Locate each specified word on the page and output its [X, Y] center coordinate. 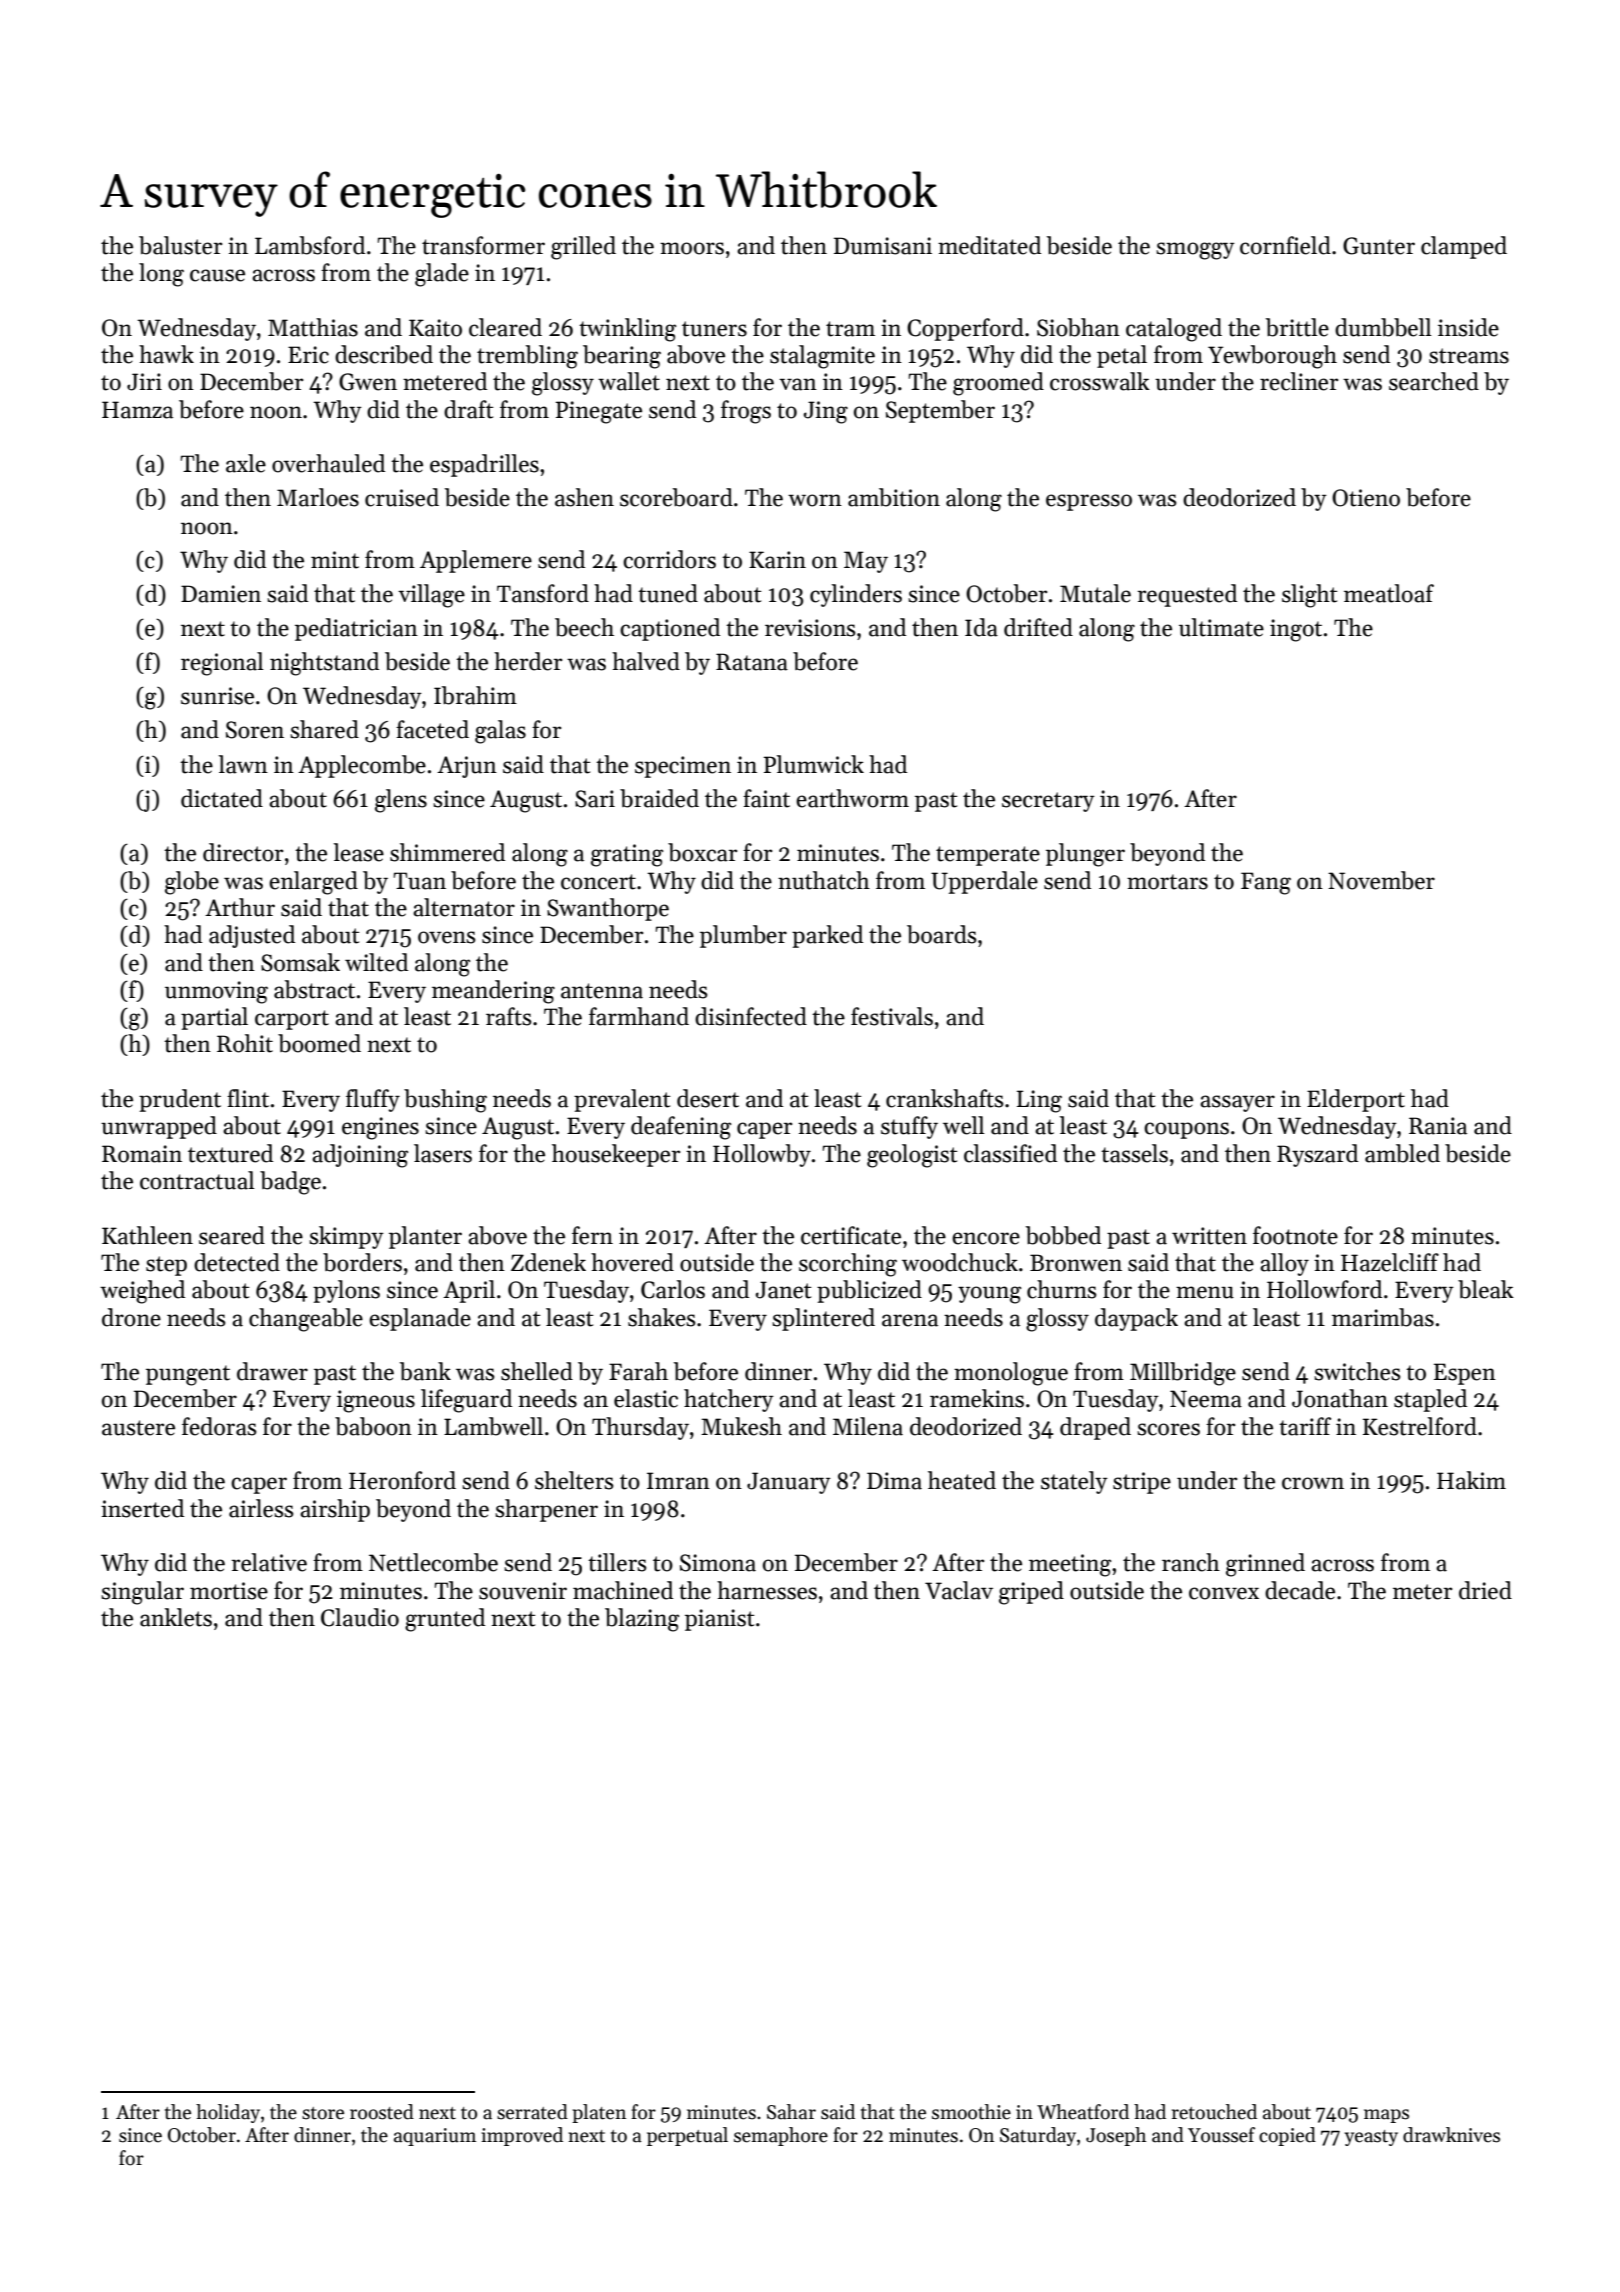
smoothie [971, 2112]
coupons [1186, 1130]
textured [230, 1153]
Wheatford [1083, 2112]
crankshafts [944, 1098]
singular [142, 1593]
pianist [720, 1620]
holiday [228, 2113]
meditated [989, 245]
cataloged [1174, 330]
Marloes [318, 497]
